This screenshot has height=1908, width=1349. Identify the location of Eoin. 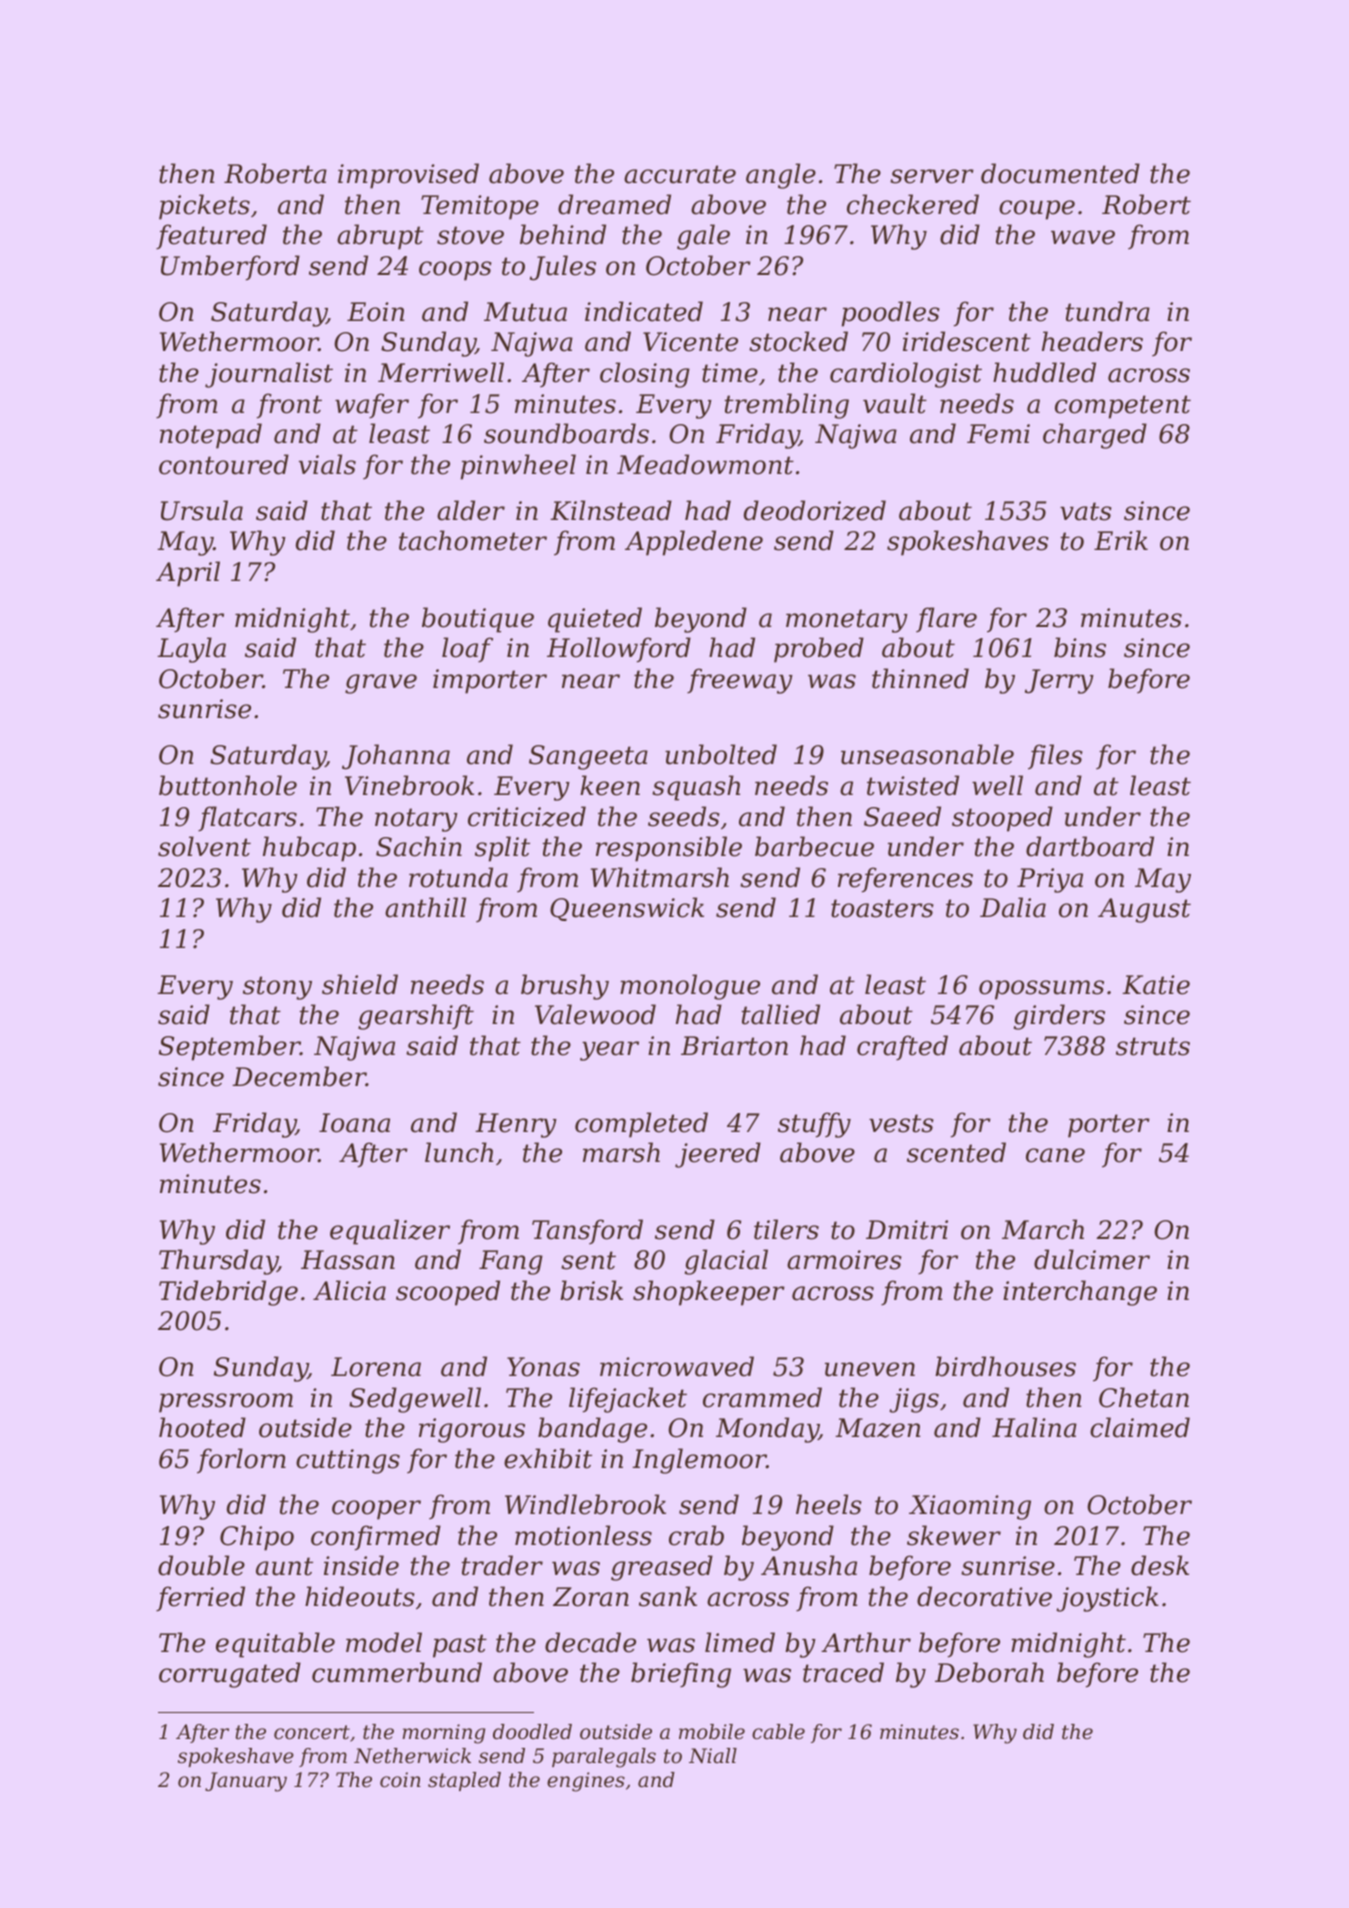
(375, 312).
